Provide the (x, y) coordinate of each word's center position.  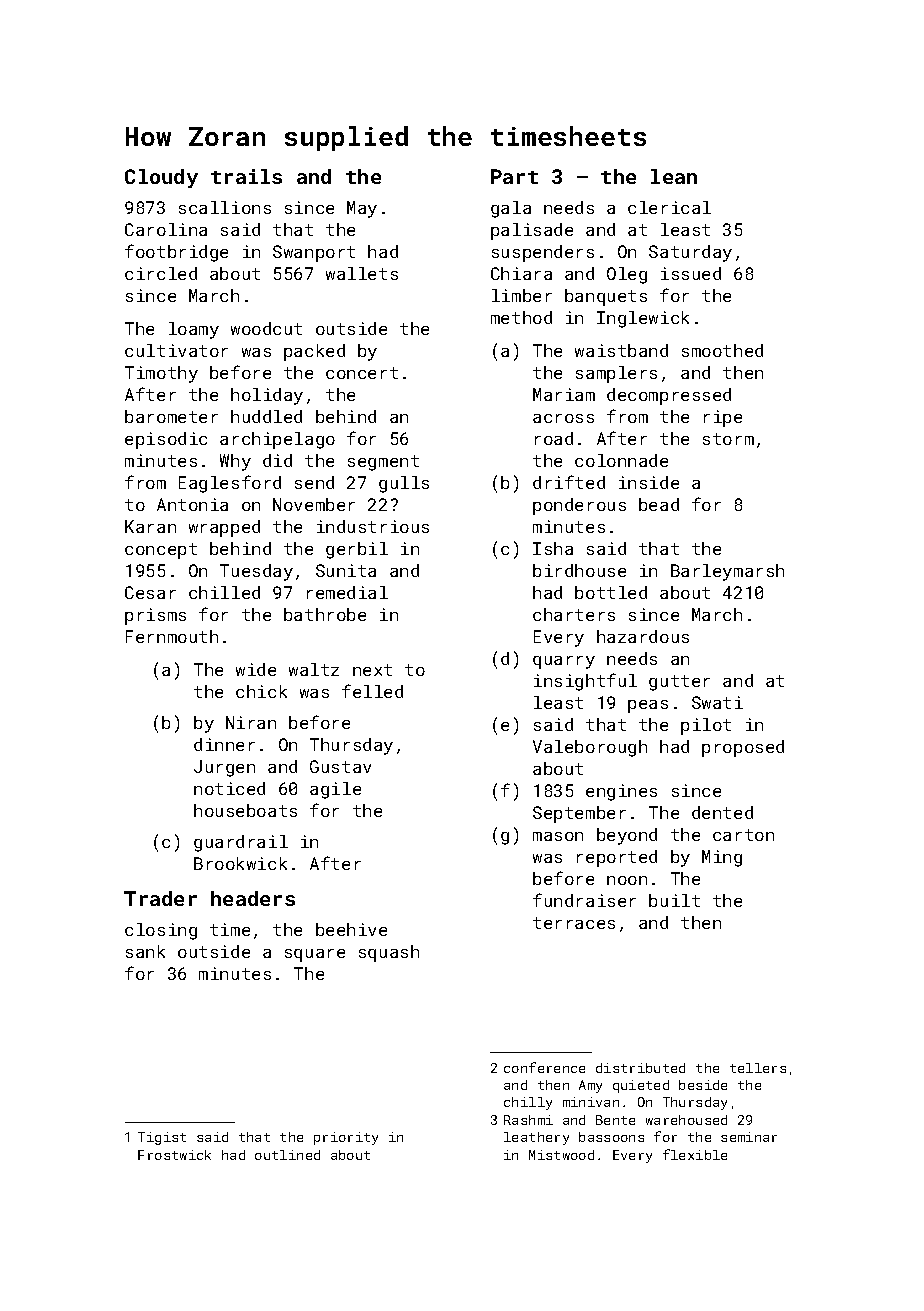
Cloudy (161, 178)
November (314, 504)
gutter (679, 683)
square (315, 955)
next (372, 670)
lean (674, 176)
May (362, 209)
